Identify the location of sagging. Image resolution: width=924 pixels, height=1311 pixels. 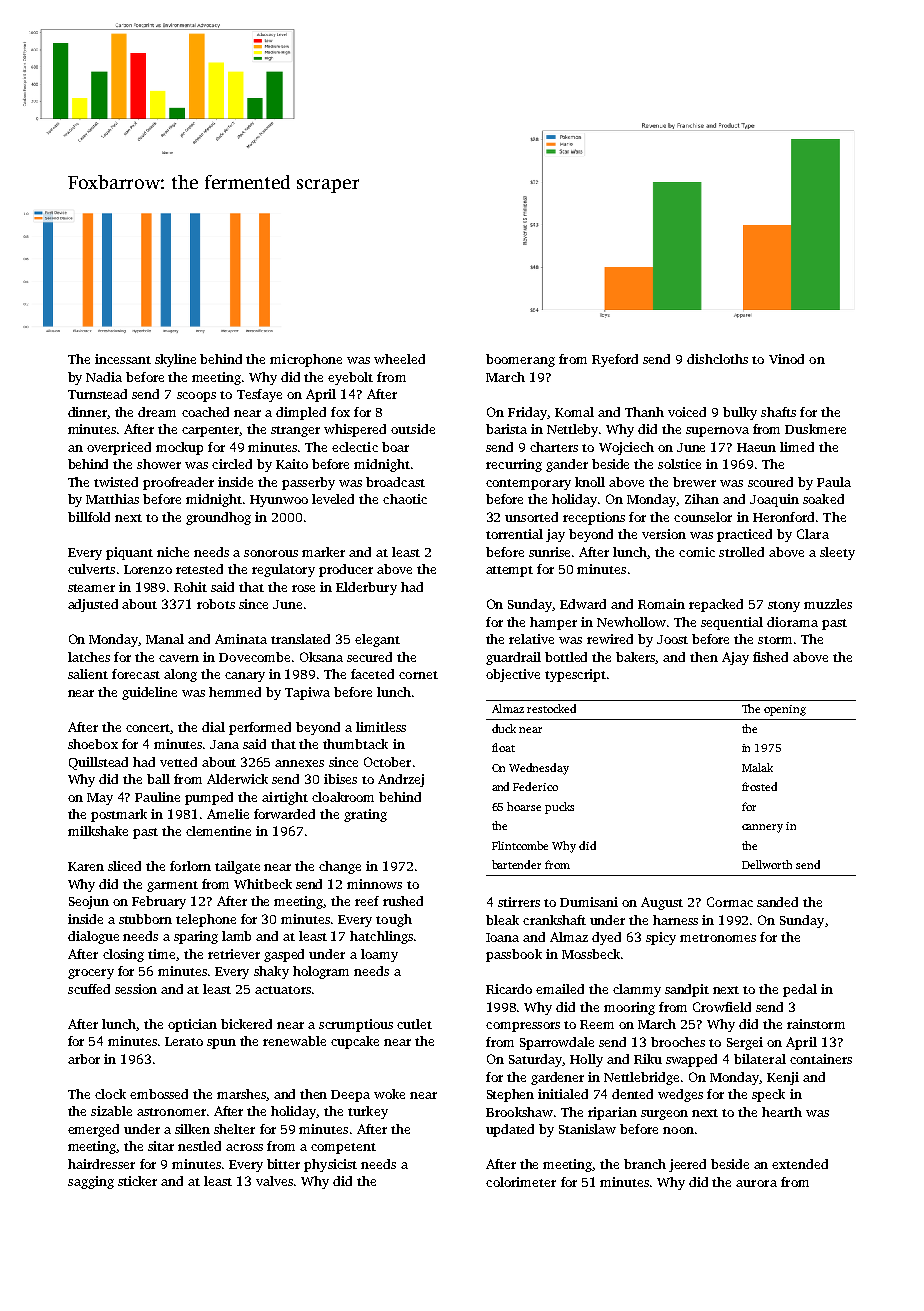
(91, 1182).
